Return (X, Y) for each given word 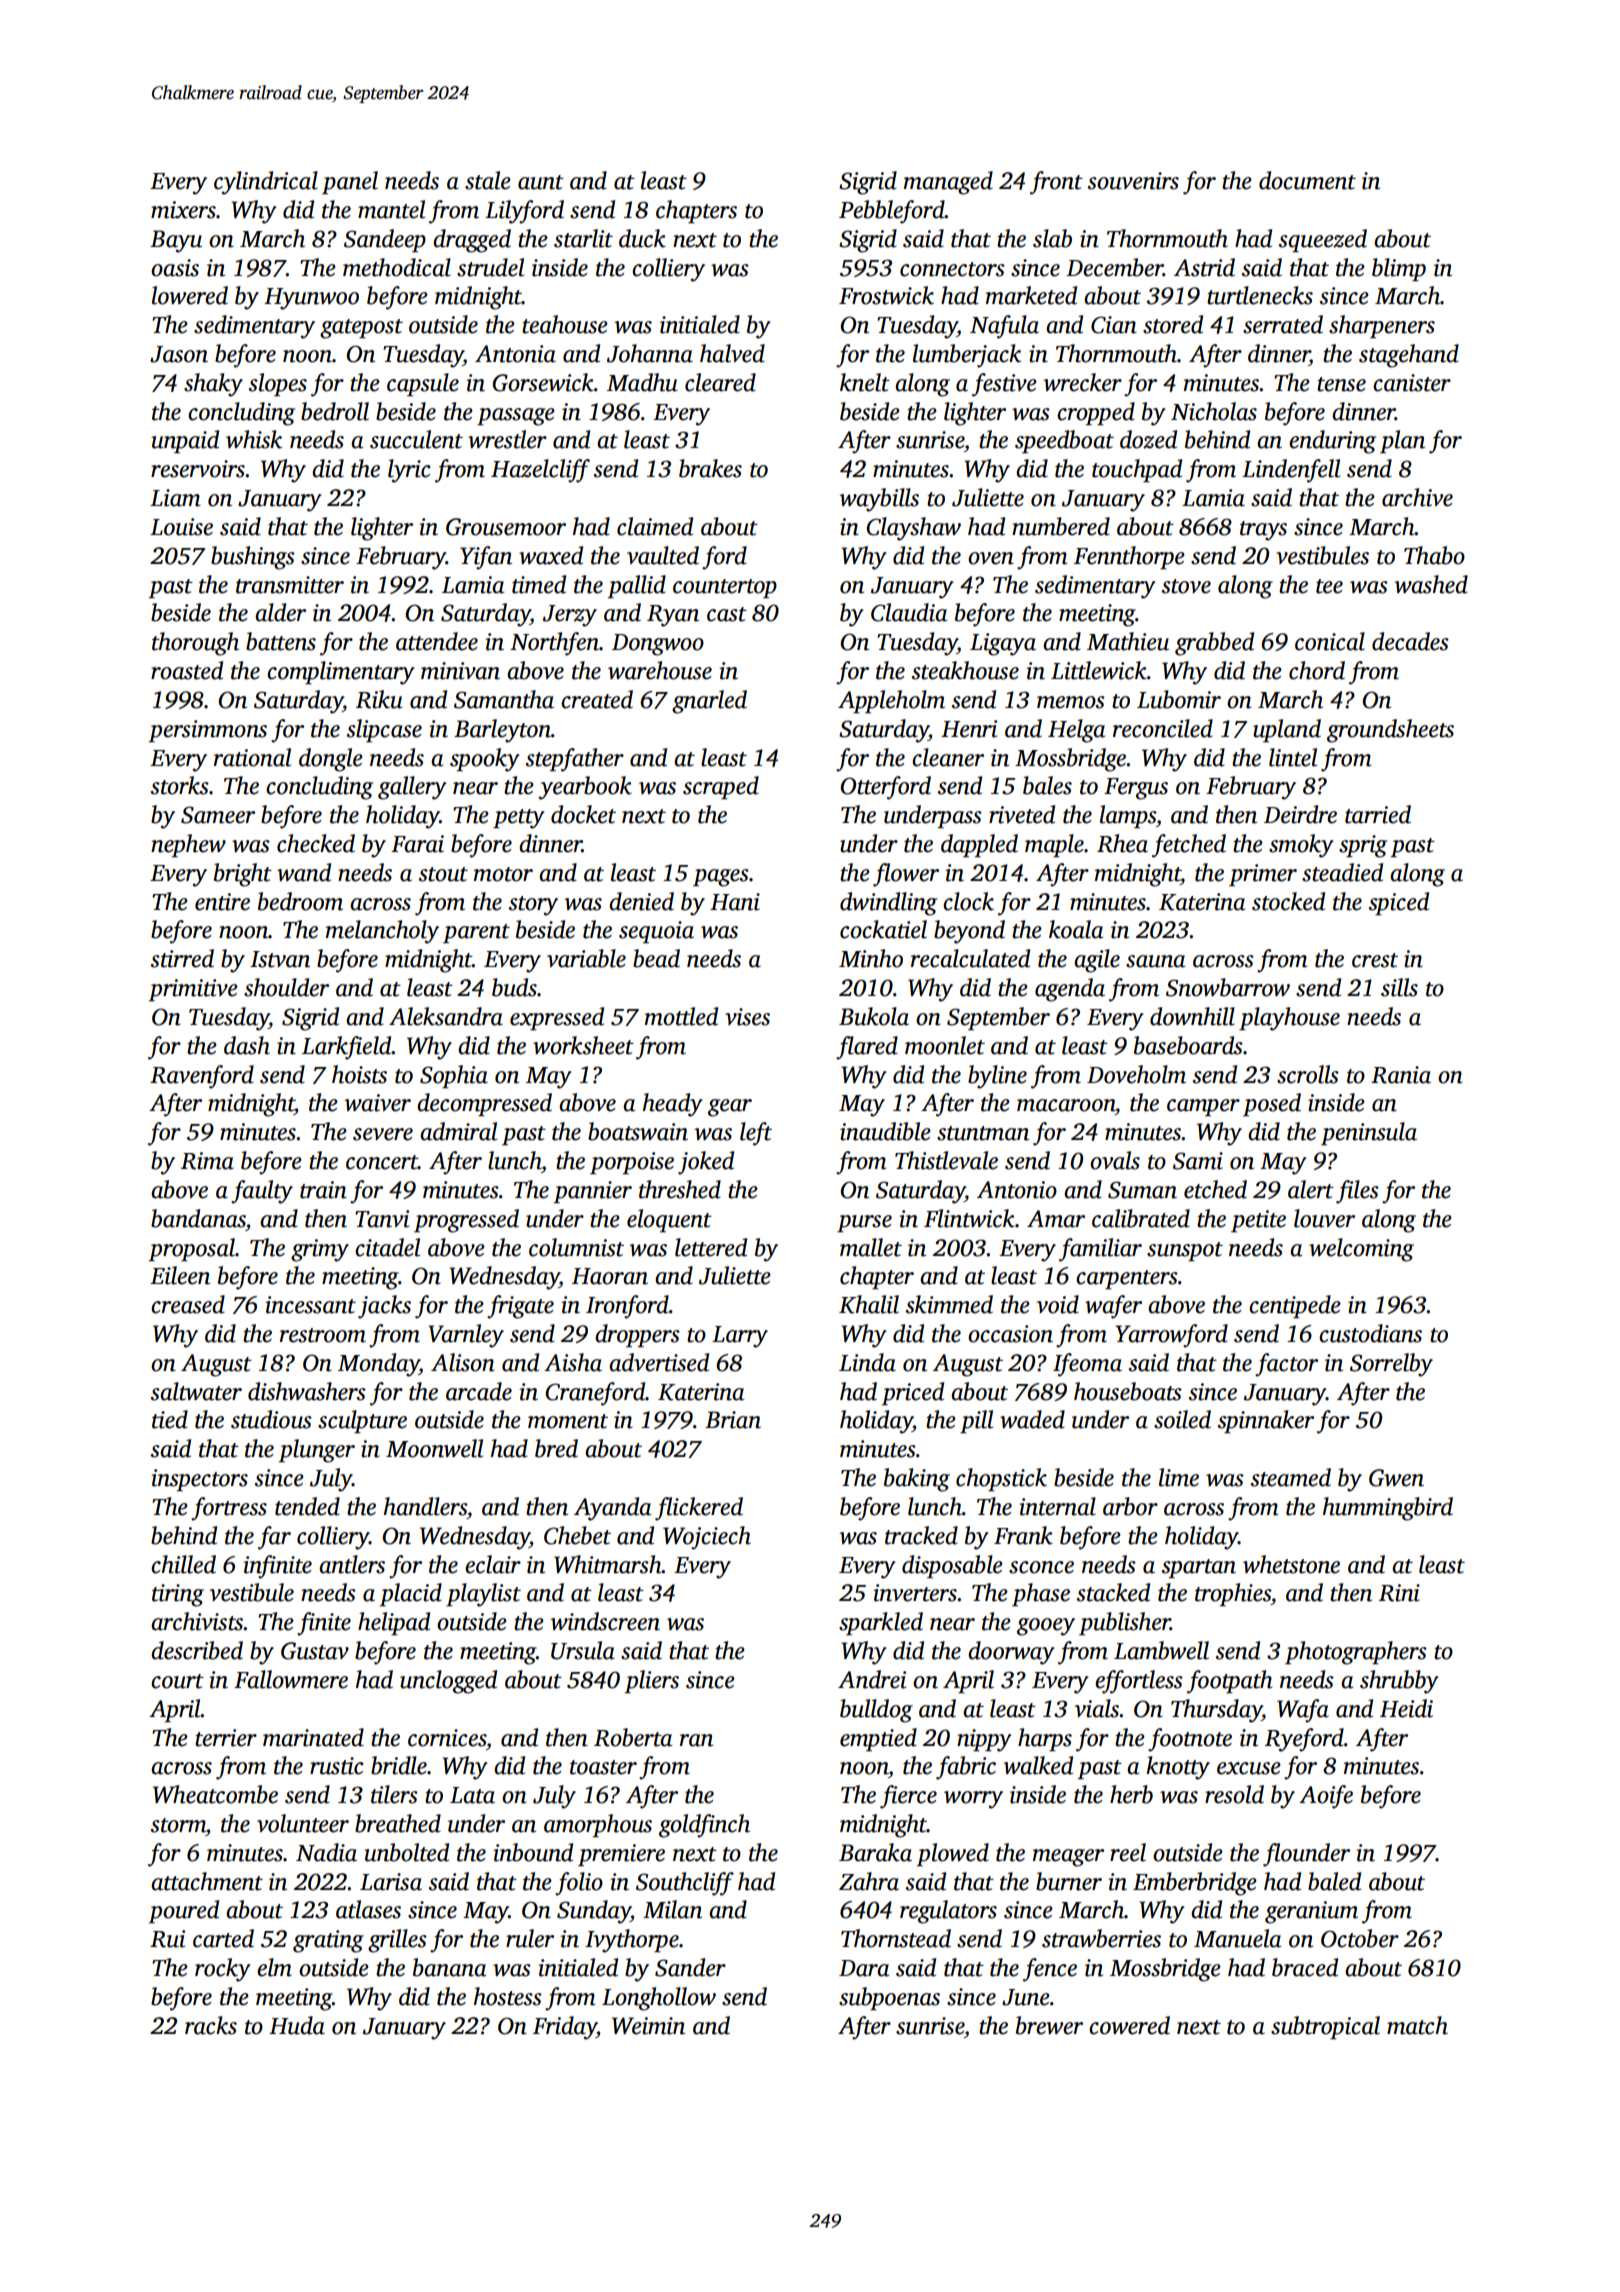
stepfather (575, 760)
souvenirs (1133, 181)
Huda (297, 2025)
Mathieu (1128, 641)
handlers (425, 1506)
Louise (181, 527)
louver (1324, 1218)
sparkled (881, 1623)
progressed (466, 1221)
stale (488, 180)
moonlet (945, 1045)
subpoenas (889, 1998)
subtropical (1325, 2027)
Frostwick (886, 295)
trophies (1233, 1594)
